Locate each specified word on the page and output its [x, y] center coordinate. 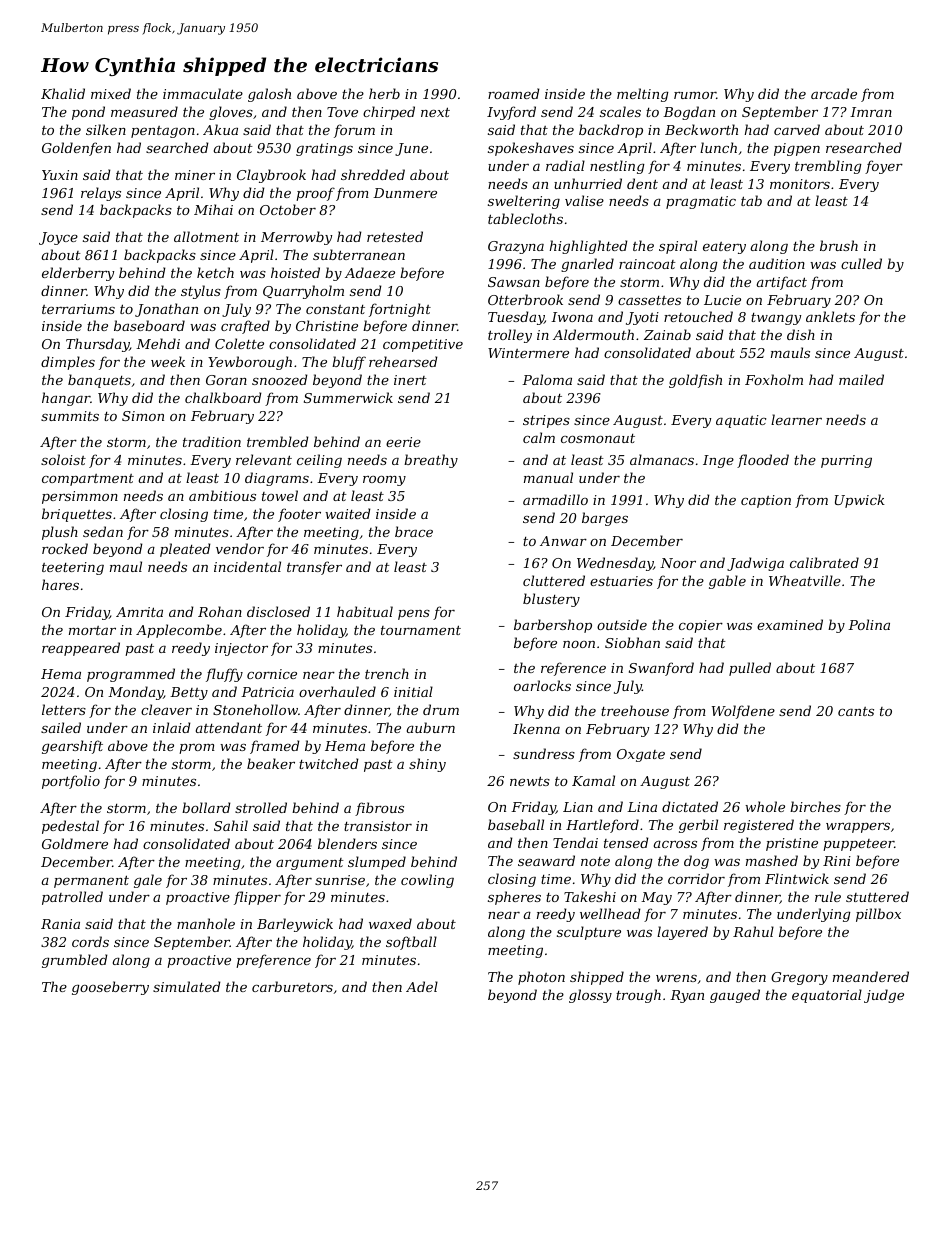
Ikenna [536, 728]
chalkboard [223, 397]
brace [414, 531]
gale [148, 881]
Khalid [63, 93]
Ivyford [511, 113]
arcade [834, 93]
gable [727, 582]
